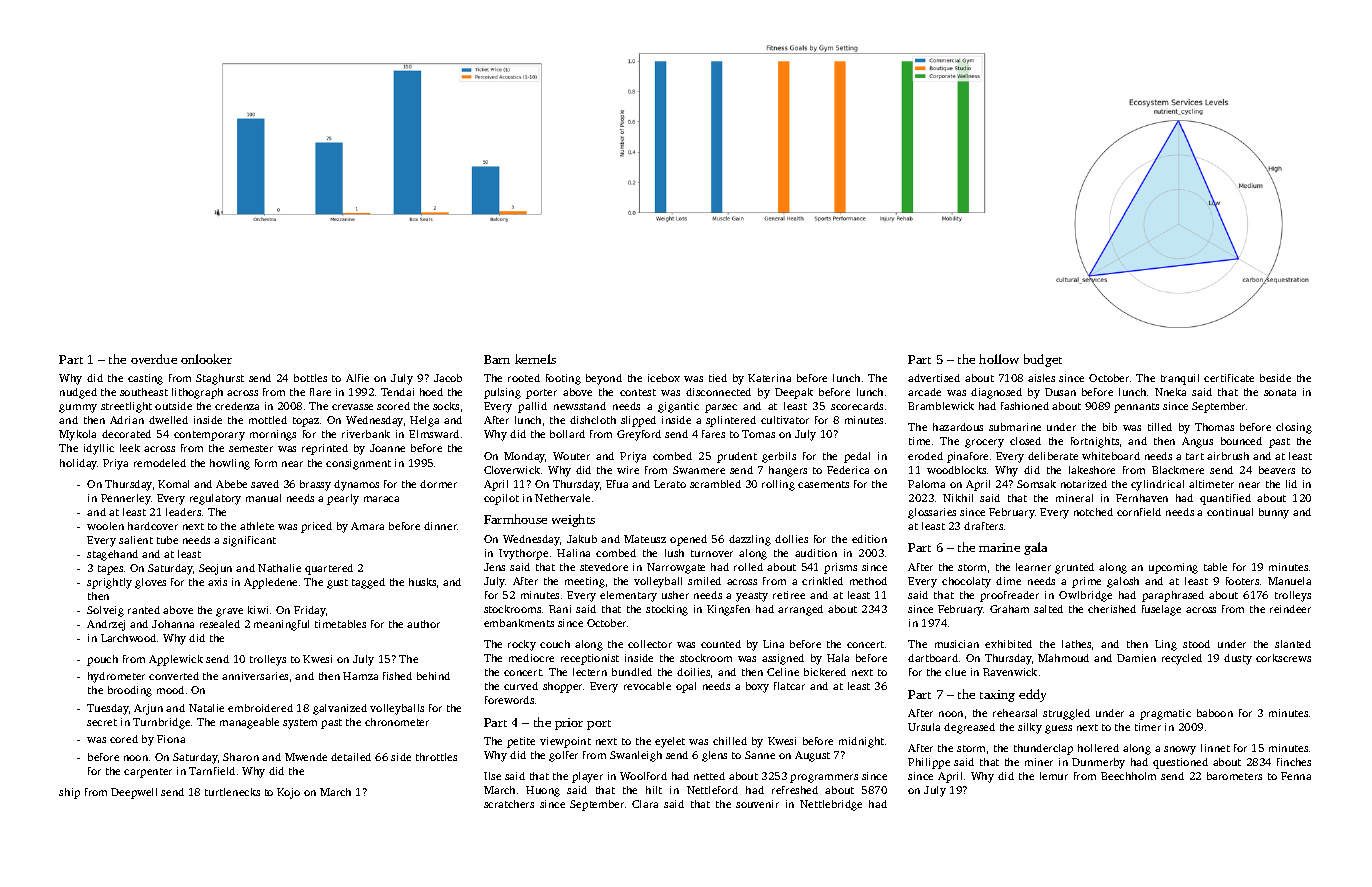 The height and width of the document is (887, 1372). Describe the element at coordinates (1296, 776) in the document. I see `Fenna` at that location.
